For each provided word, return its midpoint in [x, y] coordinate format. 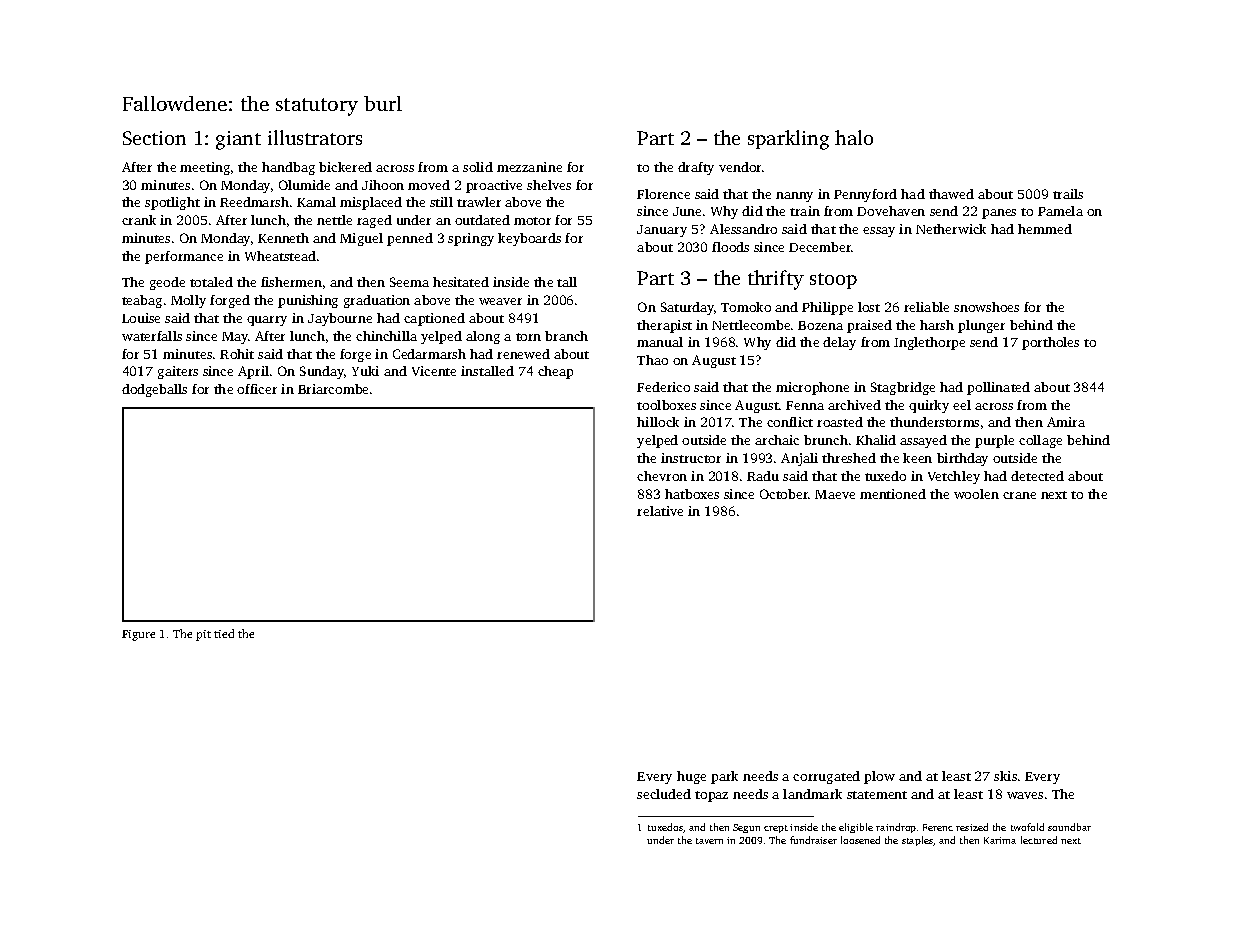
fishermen [291, 282]
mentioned [893, 494]
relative [660, 511]
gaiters [178, 372]
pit [203, 635]
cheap [555, 372]
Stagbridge [903, 388]
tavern [709, 841]
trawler [479, 202]
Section [154, 138]
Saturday [687, 308]
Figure [138, 635]
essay [879, 232]
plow [879, 777]
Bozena [820, 325]
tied [224, 633]
